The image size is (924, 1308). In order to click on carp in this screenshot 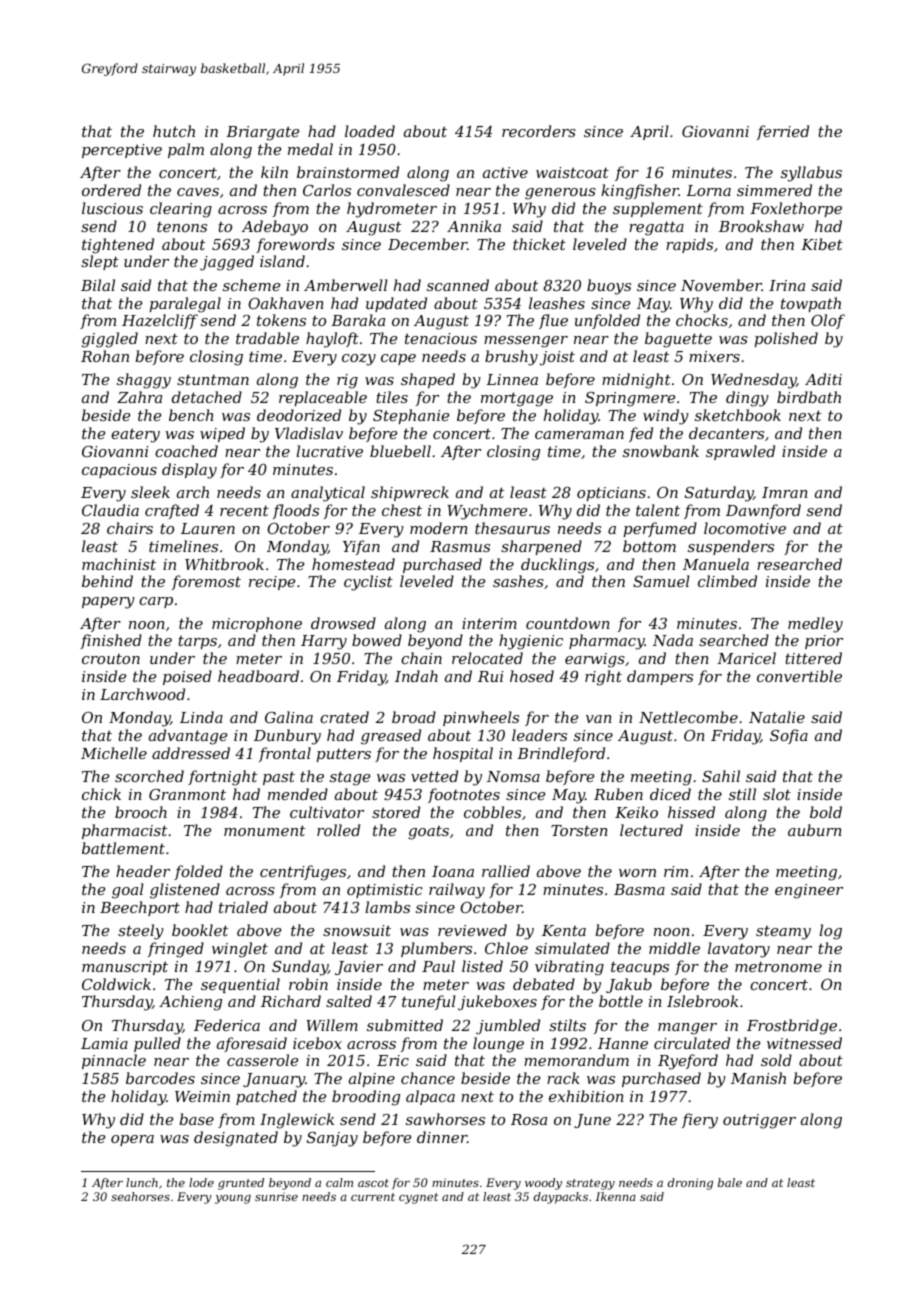, I will do `click(156, 602)`.
